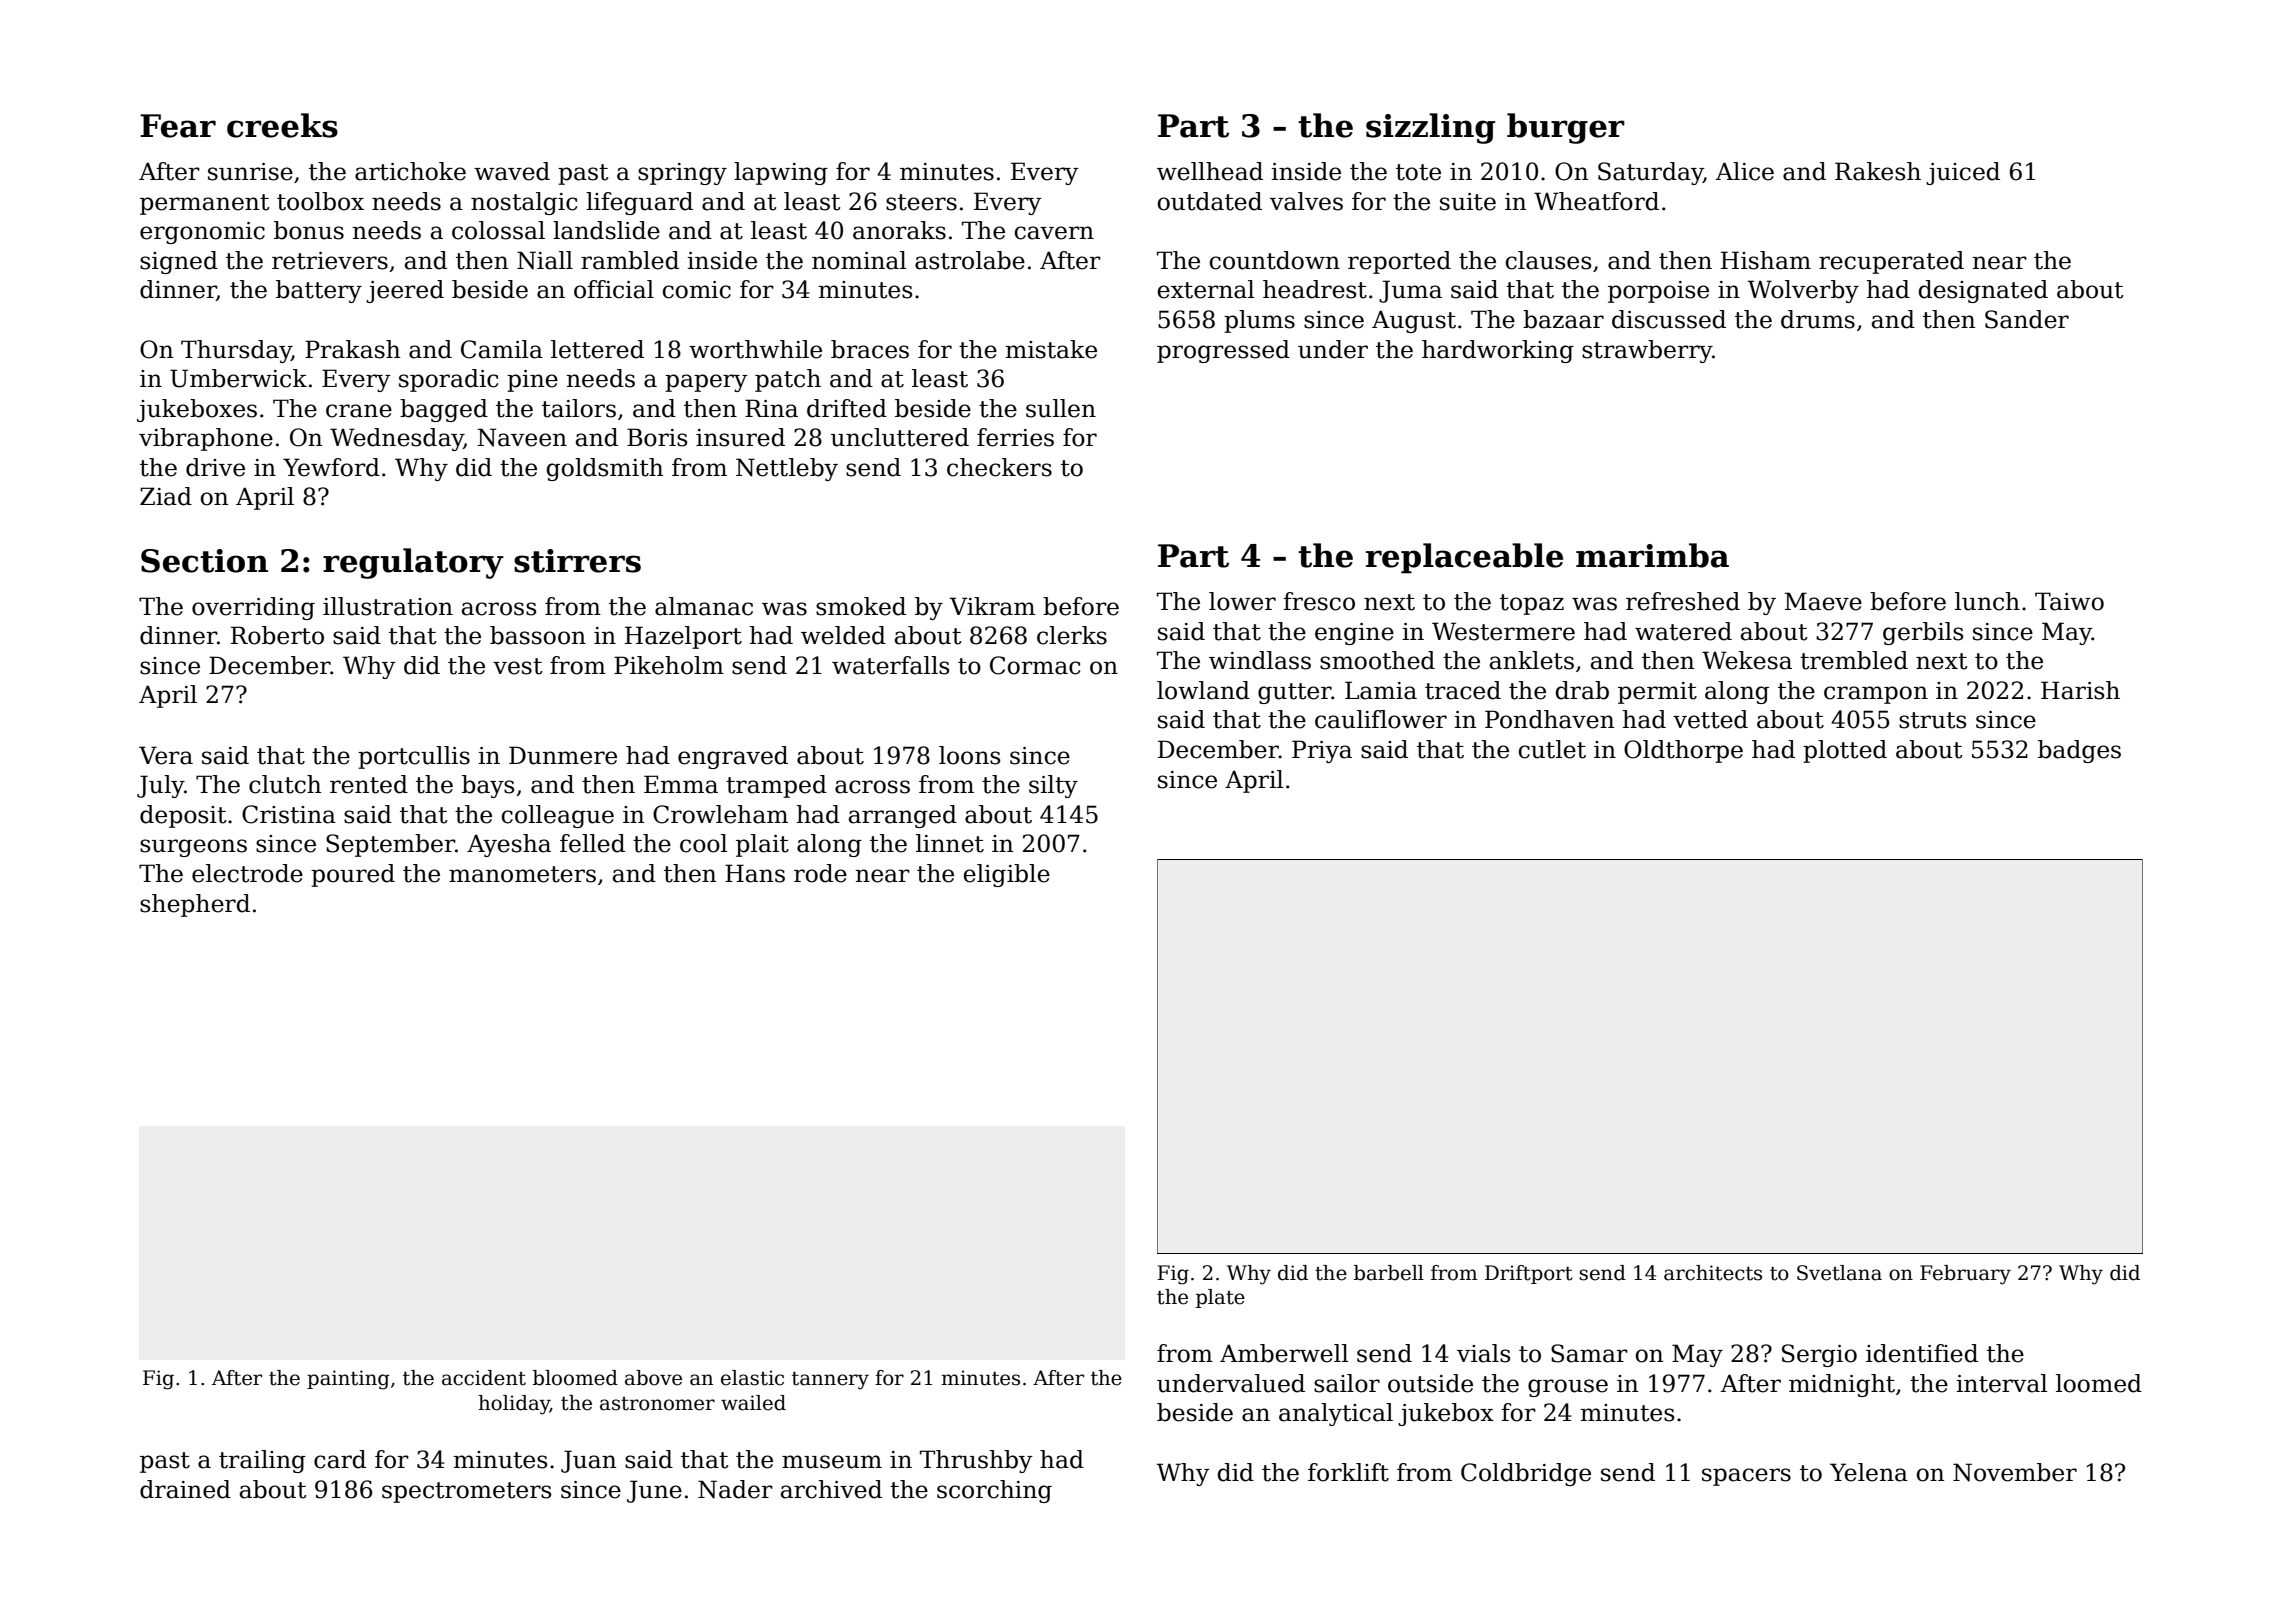 This image has height=1614, width=2282. I want to click on engraved, so click(733, 757).
